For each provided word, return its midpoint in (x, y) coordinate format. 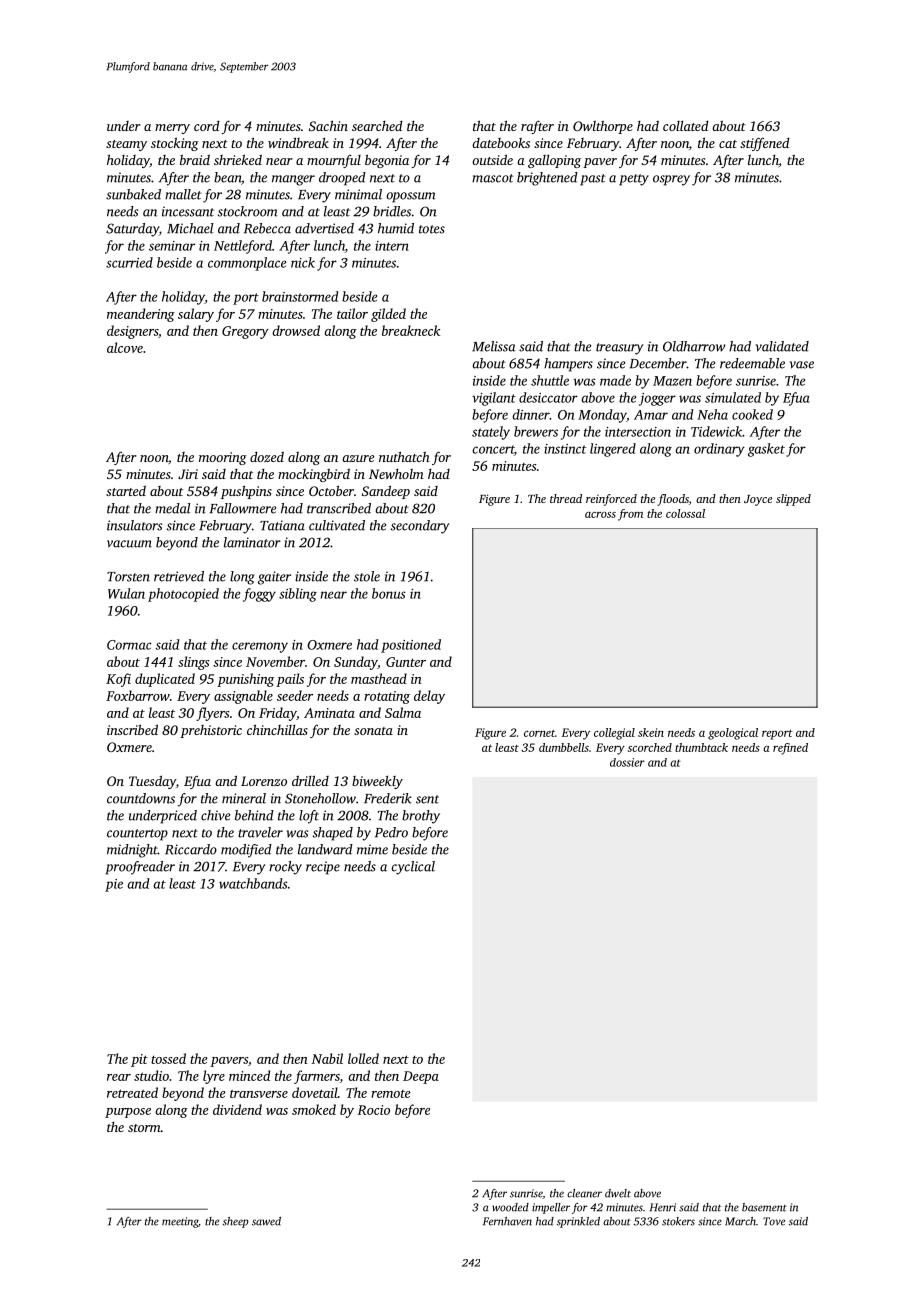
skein (651, 732)
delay (429, 697)
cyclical (413, 868)
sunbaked (133, 194)
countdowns (141, 798)
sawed (266, 1221)
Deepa (421, 1077)
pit (139, 1060)
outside (492, 159)
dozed (267, 457)
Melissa (494, 346)
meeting (180, 1222)
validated (782, 346)
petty (634, 180)
